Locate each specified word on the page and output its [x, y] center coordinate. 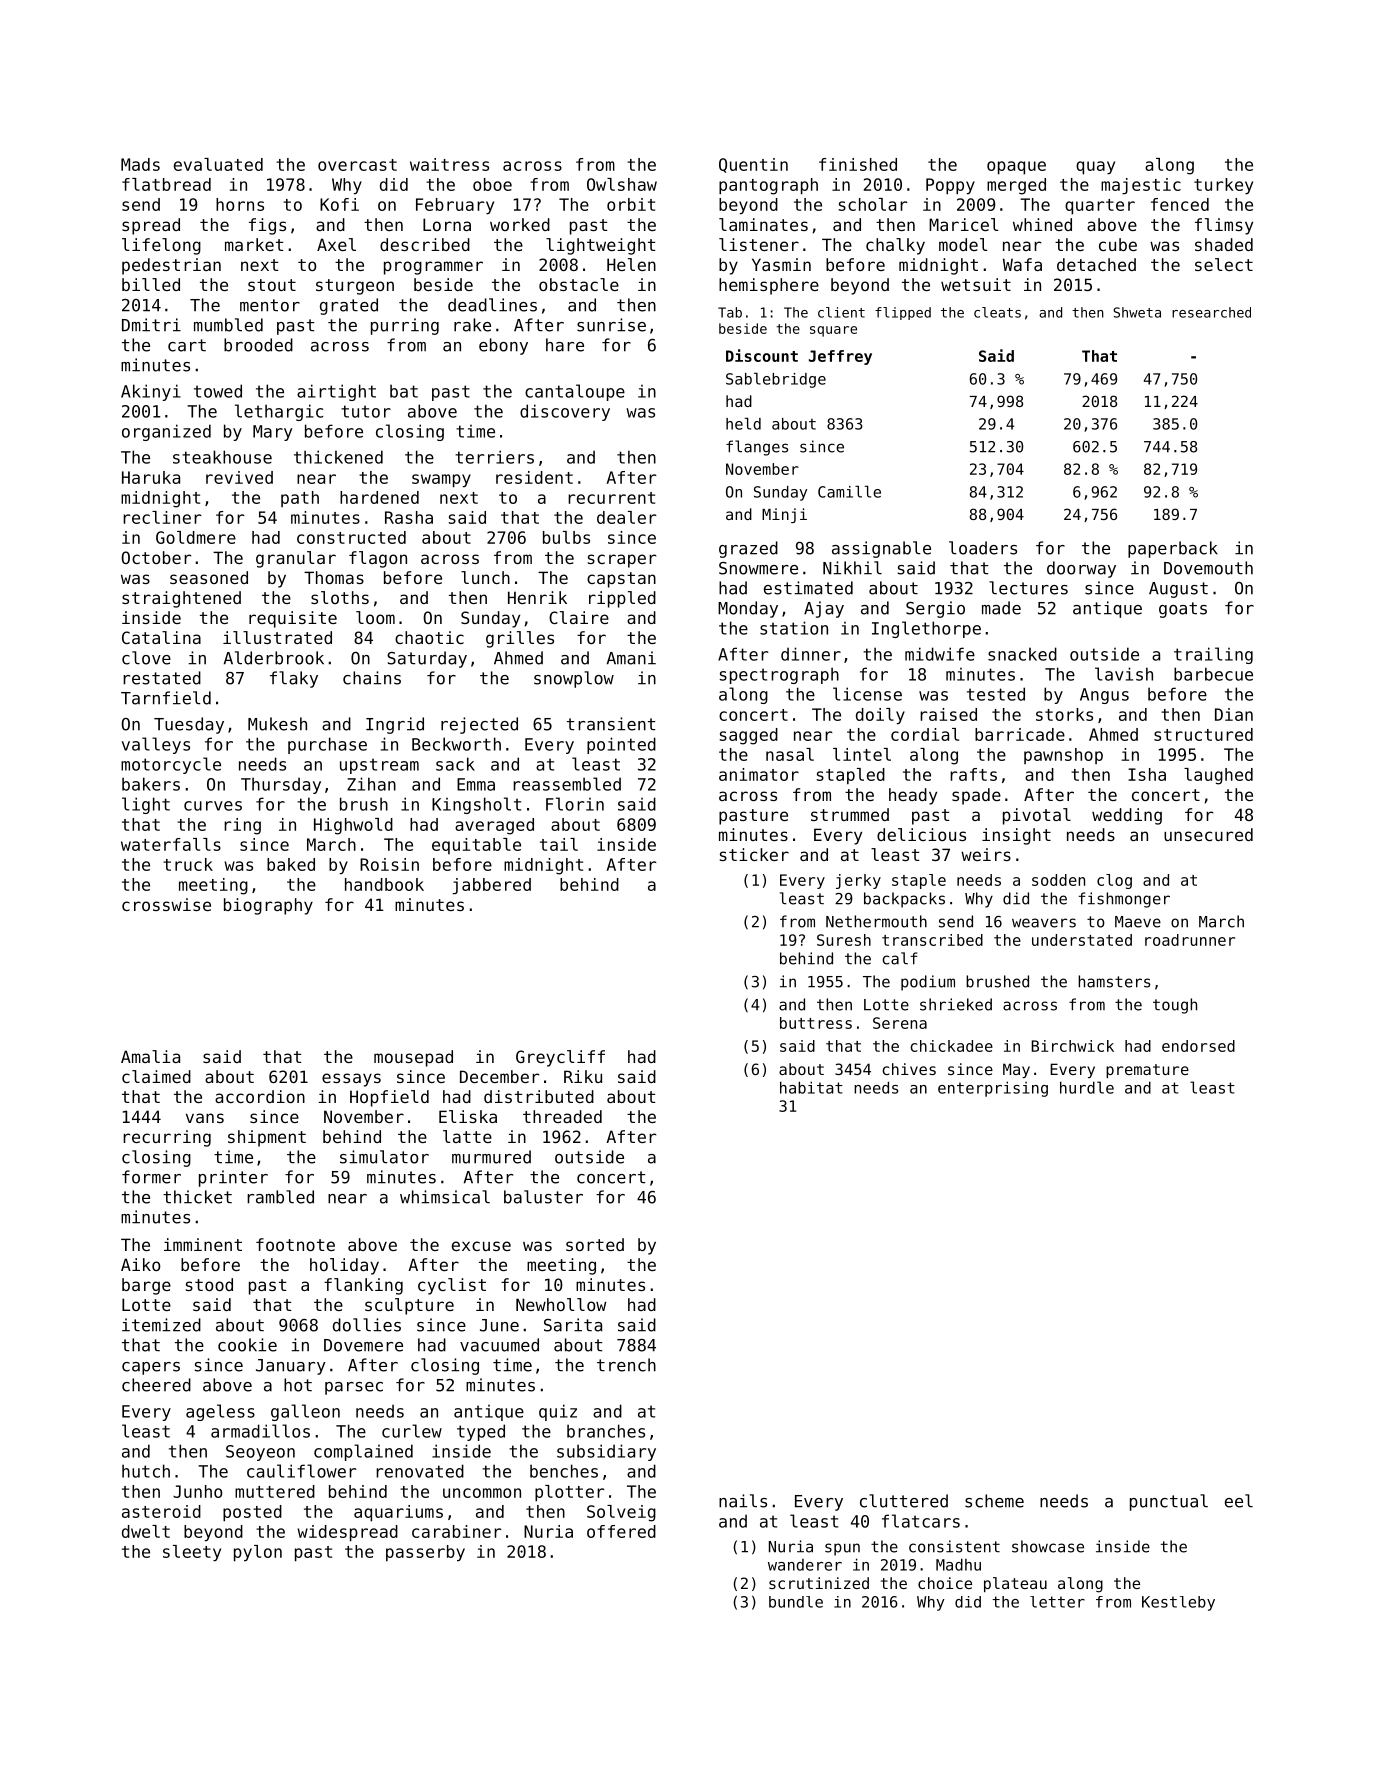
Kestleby [1178, 1603]
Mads [140, 164]
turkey [1223, 186]
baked [291, 864]
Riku [583, 1076]
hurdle [1087, 1087]
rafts [973, 774]
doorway [1081, 569]
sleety [192, 1553]
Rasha [409, 517]
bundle [796, 1602]
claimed [156, 1076]
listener [759, 244]
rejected [479, 725]
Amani [631, 658]
